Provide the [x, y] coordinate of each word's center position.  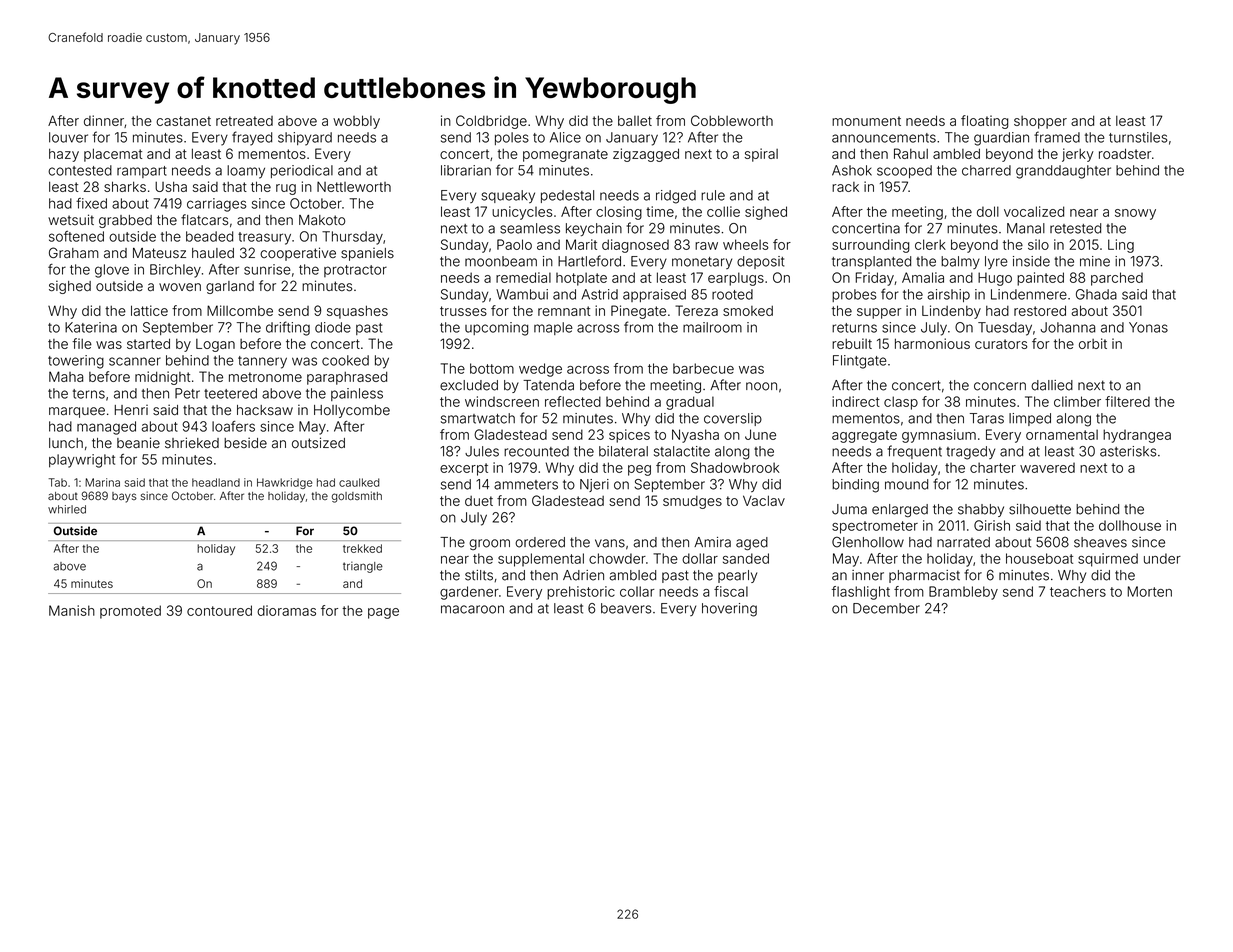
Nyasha [695, 436]
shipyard [305, 139]
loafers [233, 426]
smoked [748, 311]
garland [230, 287]
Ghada [1096, 294]
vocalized [1034, 211]
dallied [1052, 385]
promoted [130, 612]
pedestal [567, 196]
